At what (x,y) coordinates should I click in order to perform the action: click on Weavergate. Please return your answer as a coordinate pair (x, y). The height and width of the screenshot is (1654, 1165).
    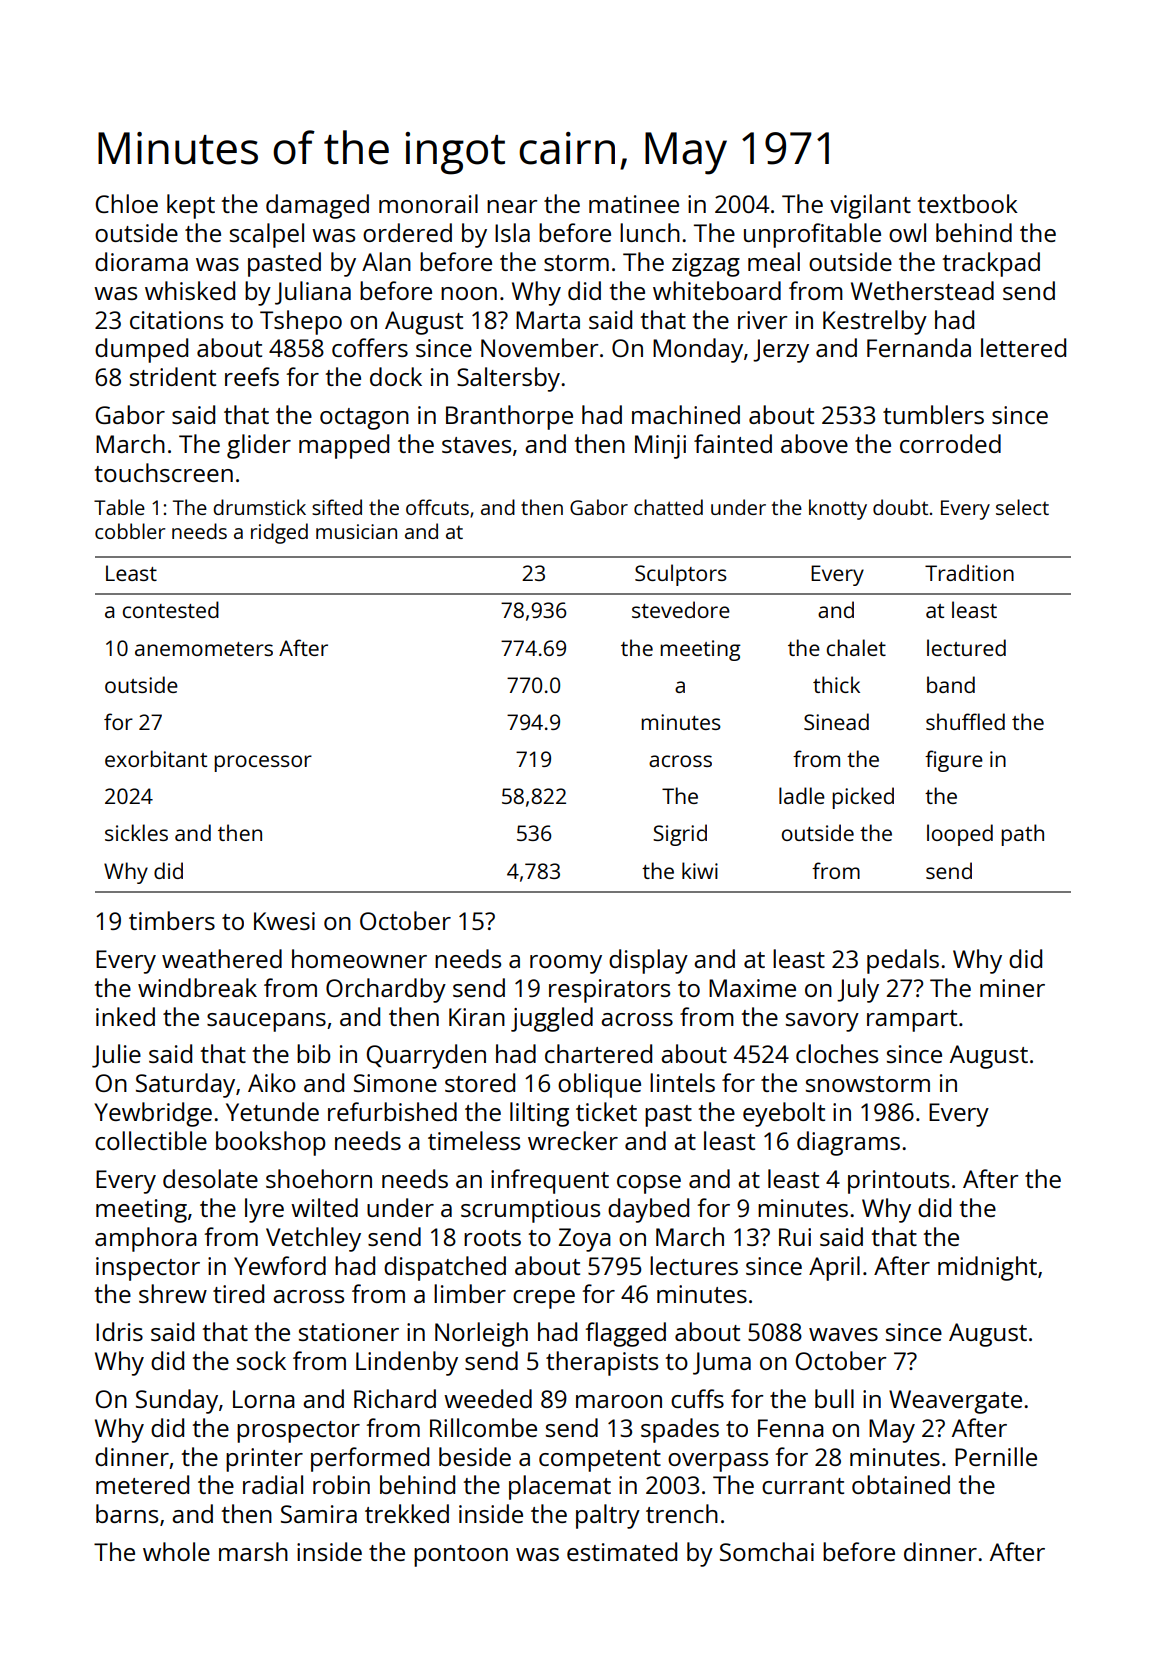
    Looking at the image, I should click on (955, 1402).
